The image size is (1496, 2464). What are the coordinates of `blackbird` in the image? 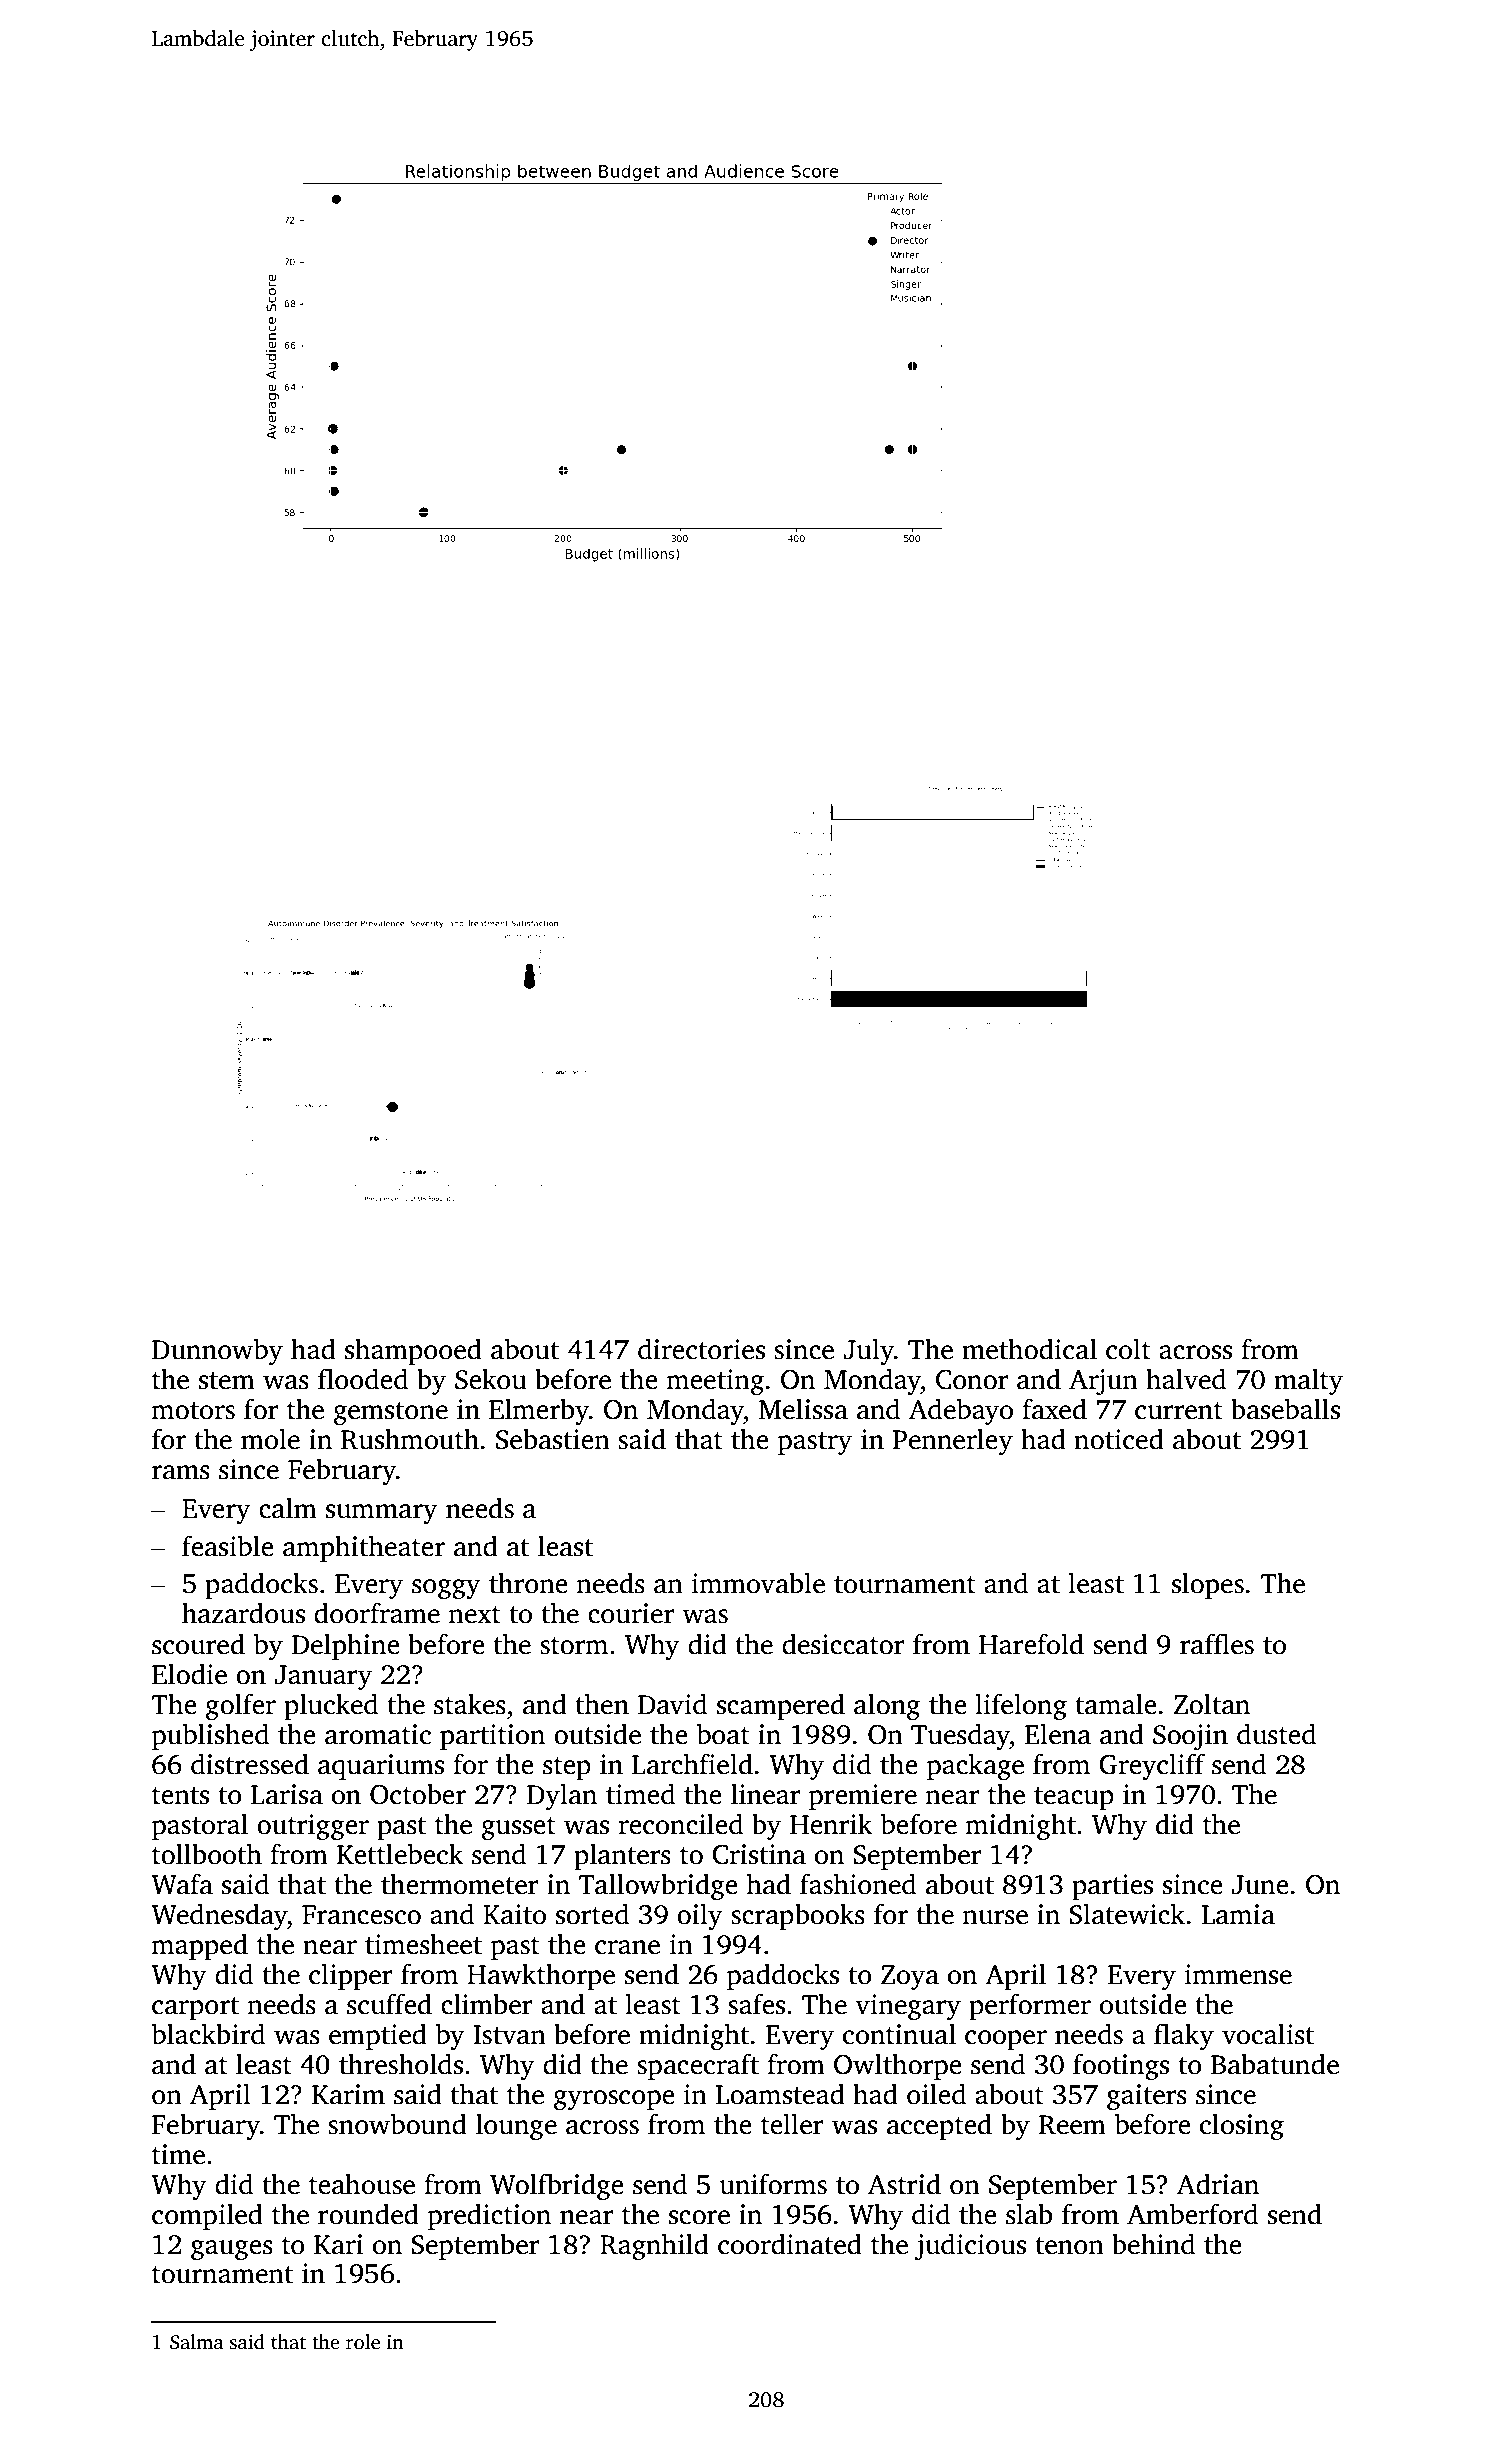 It's located at (208, 2034).
